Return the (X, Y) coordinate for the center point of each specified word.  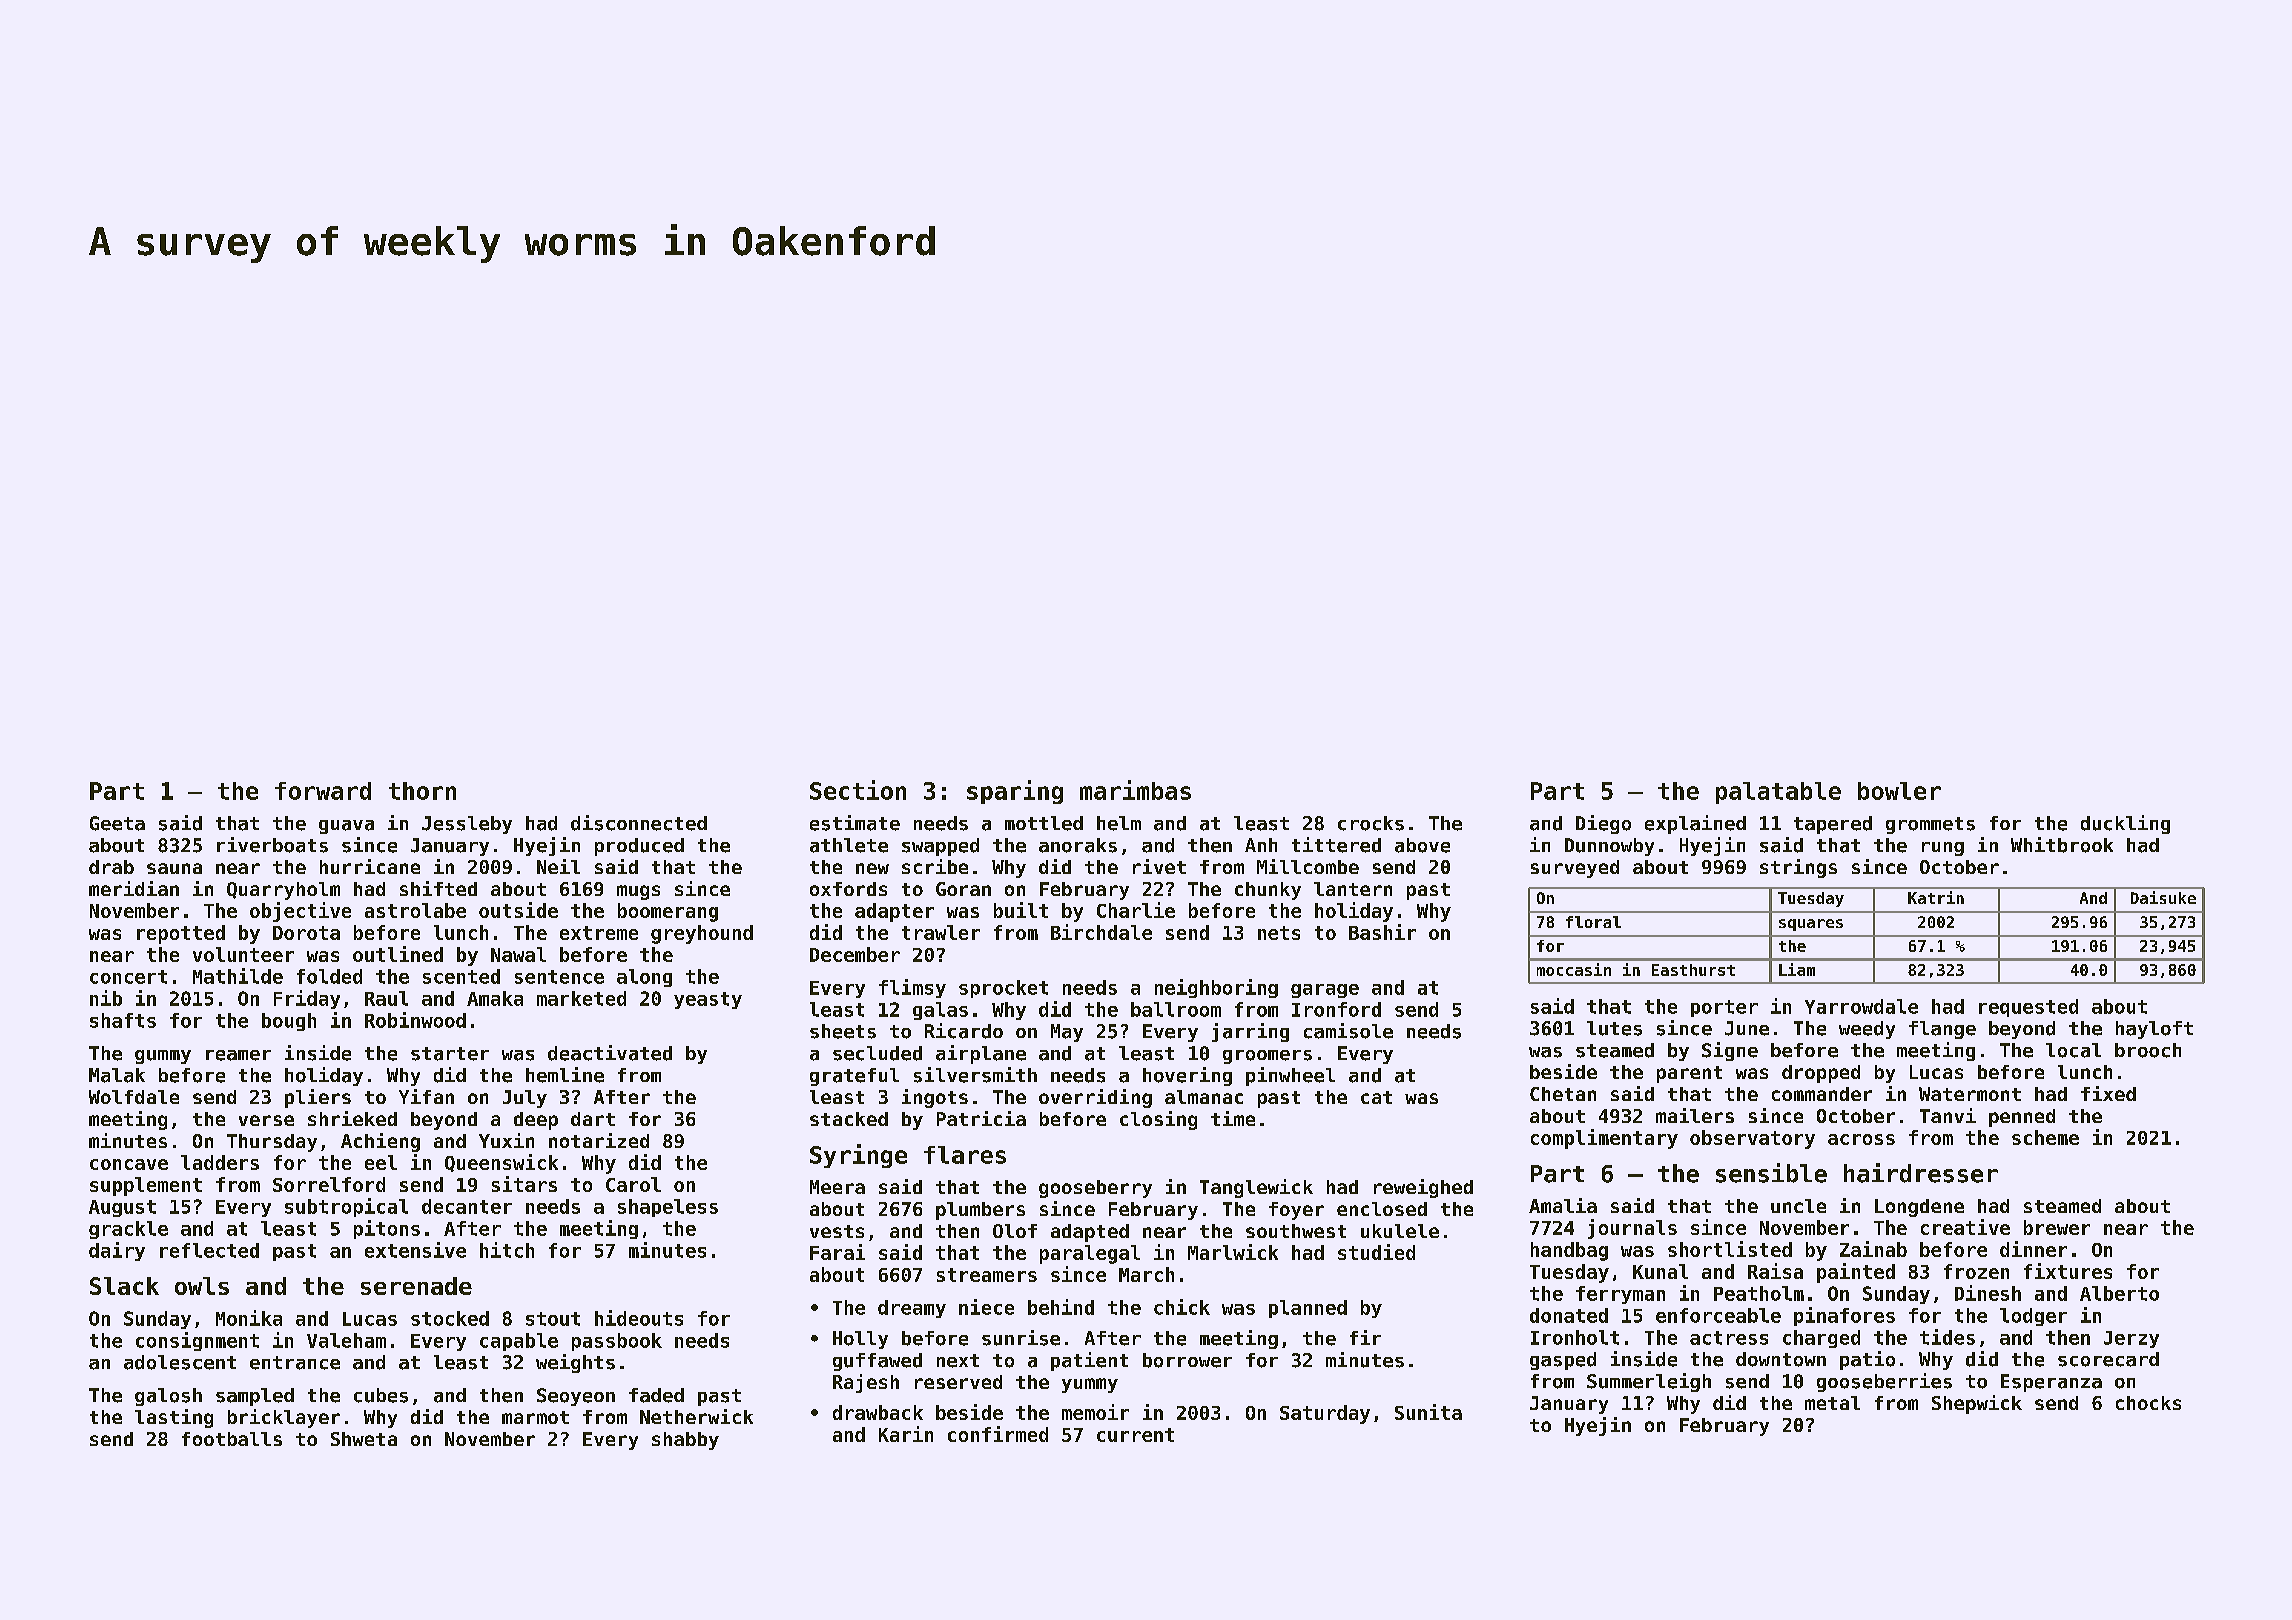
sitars (524, 1184)
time (1233, 1118)
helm (1119, 823)
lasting (174, 1418)
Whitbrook (2062, 845)
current (1135, 1435)
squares (1811, 925)
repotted (181, 934)
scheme (2045, 1137)
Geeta (117, 823)
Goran (963, 889)
